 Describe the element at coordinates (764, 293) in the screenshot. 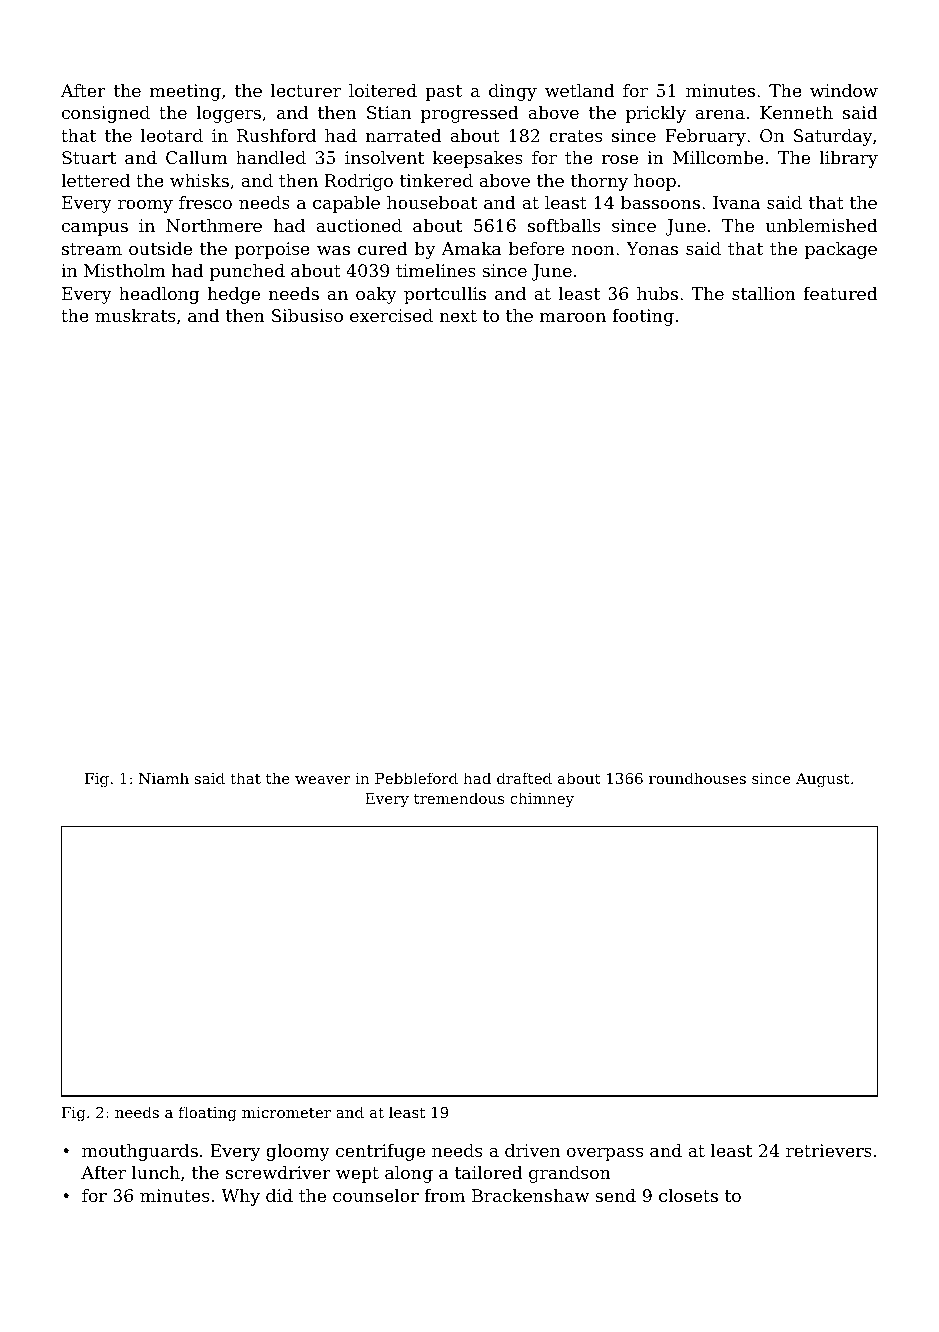

I see `stallion` at that location.
